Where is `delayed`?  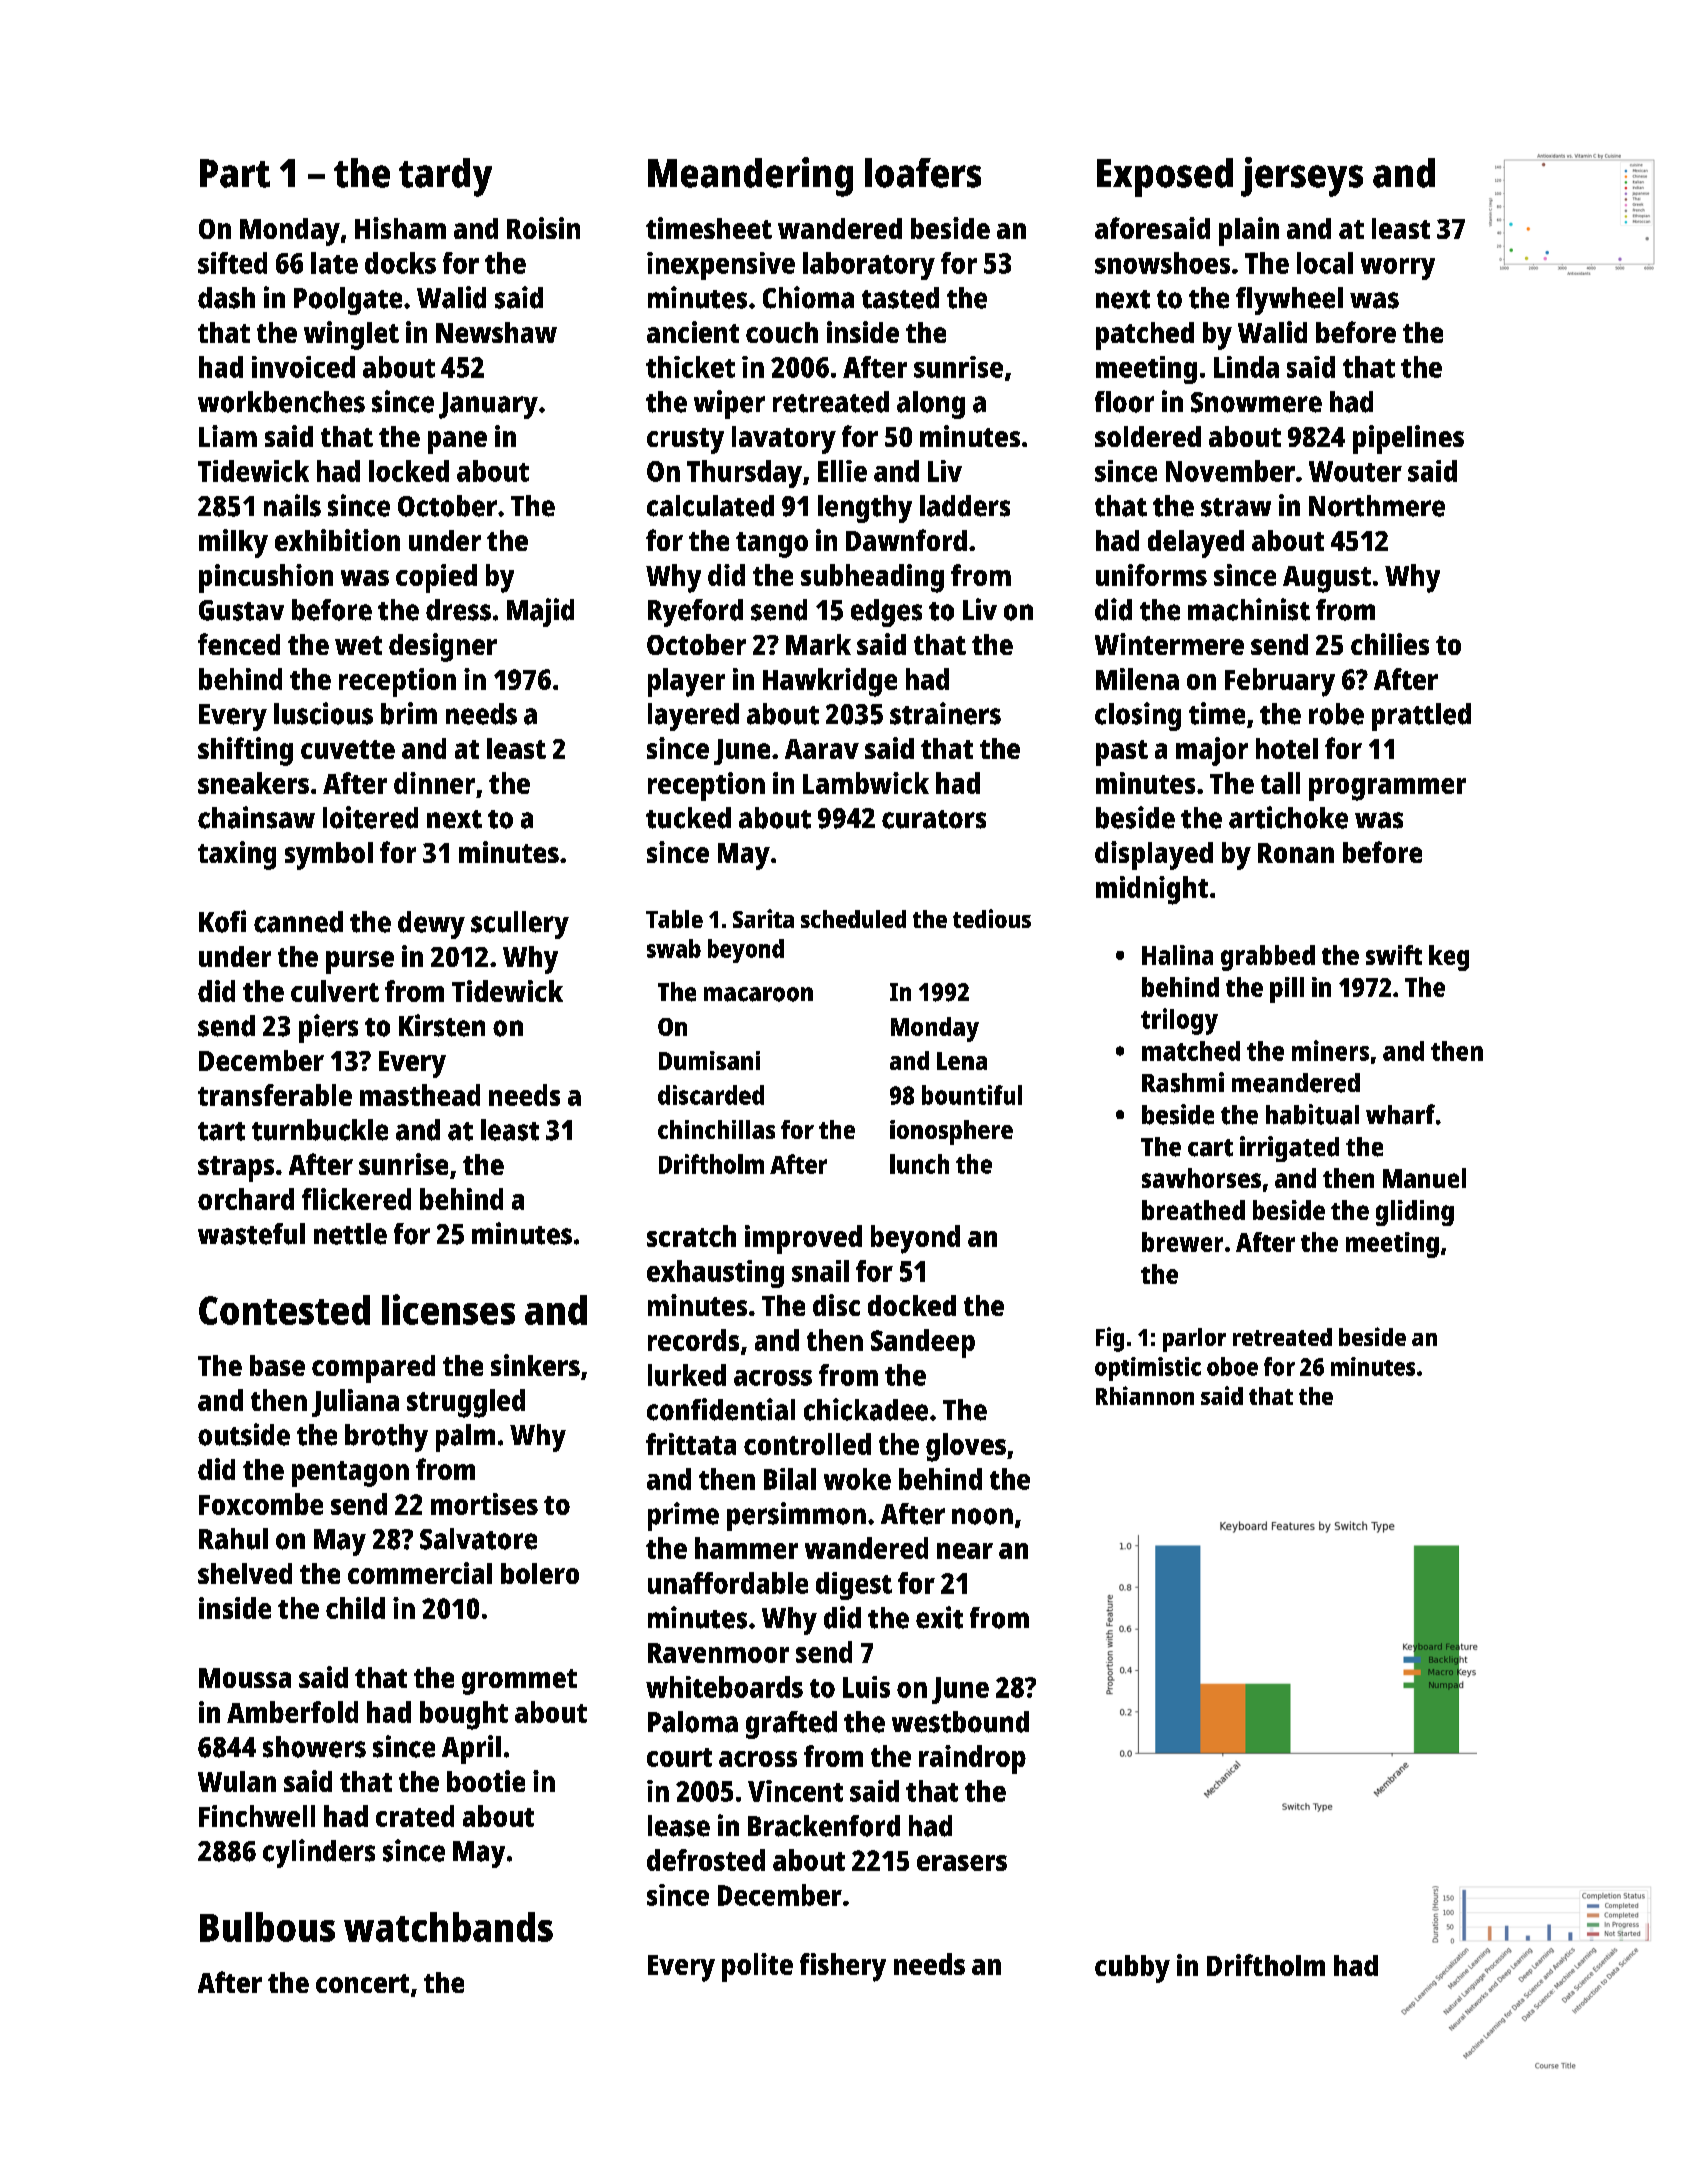
delayed is located at coordinates (1196, 544).
